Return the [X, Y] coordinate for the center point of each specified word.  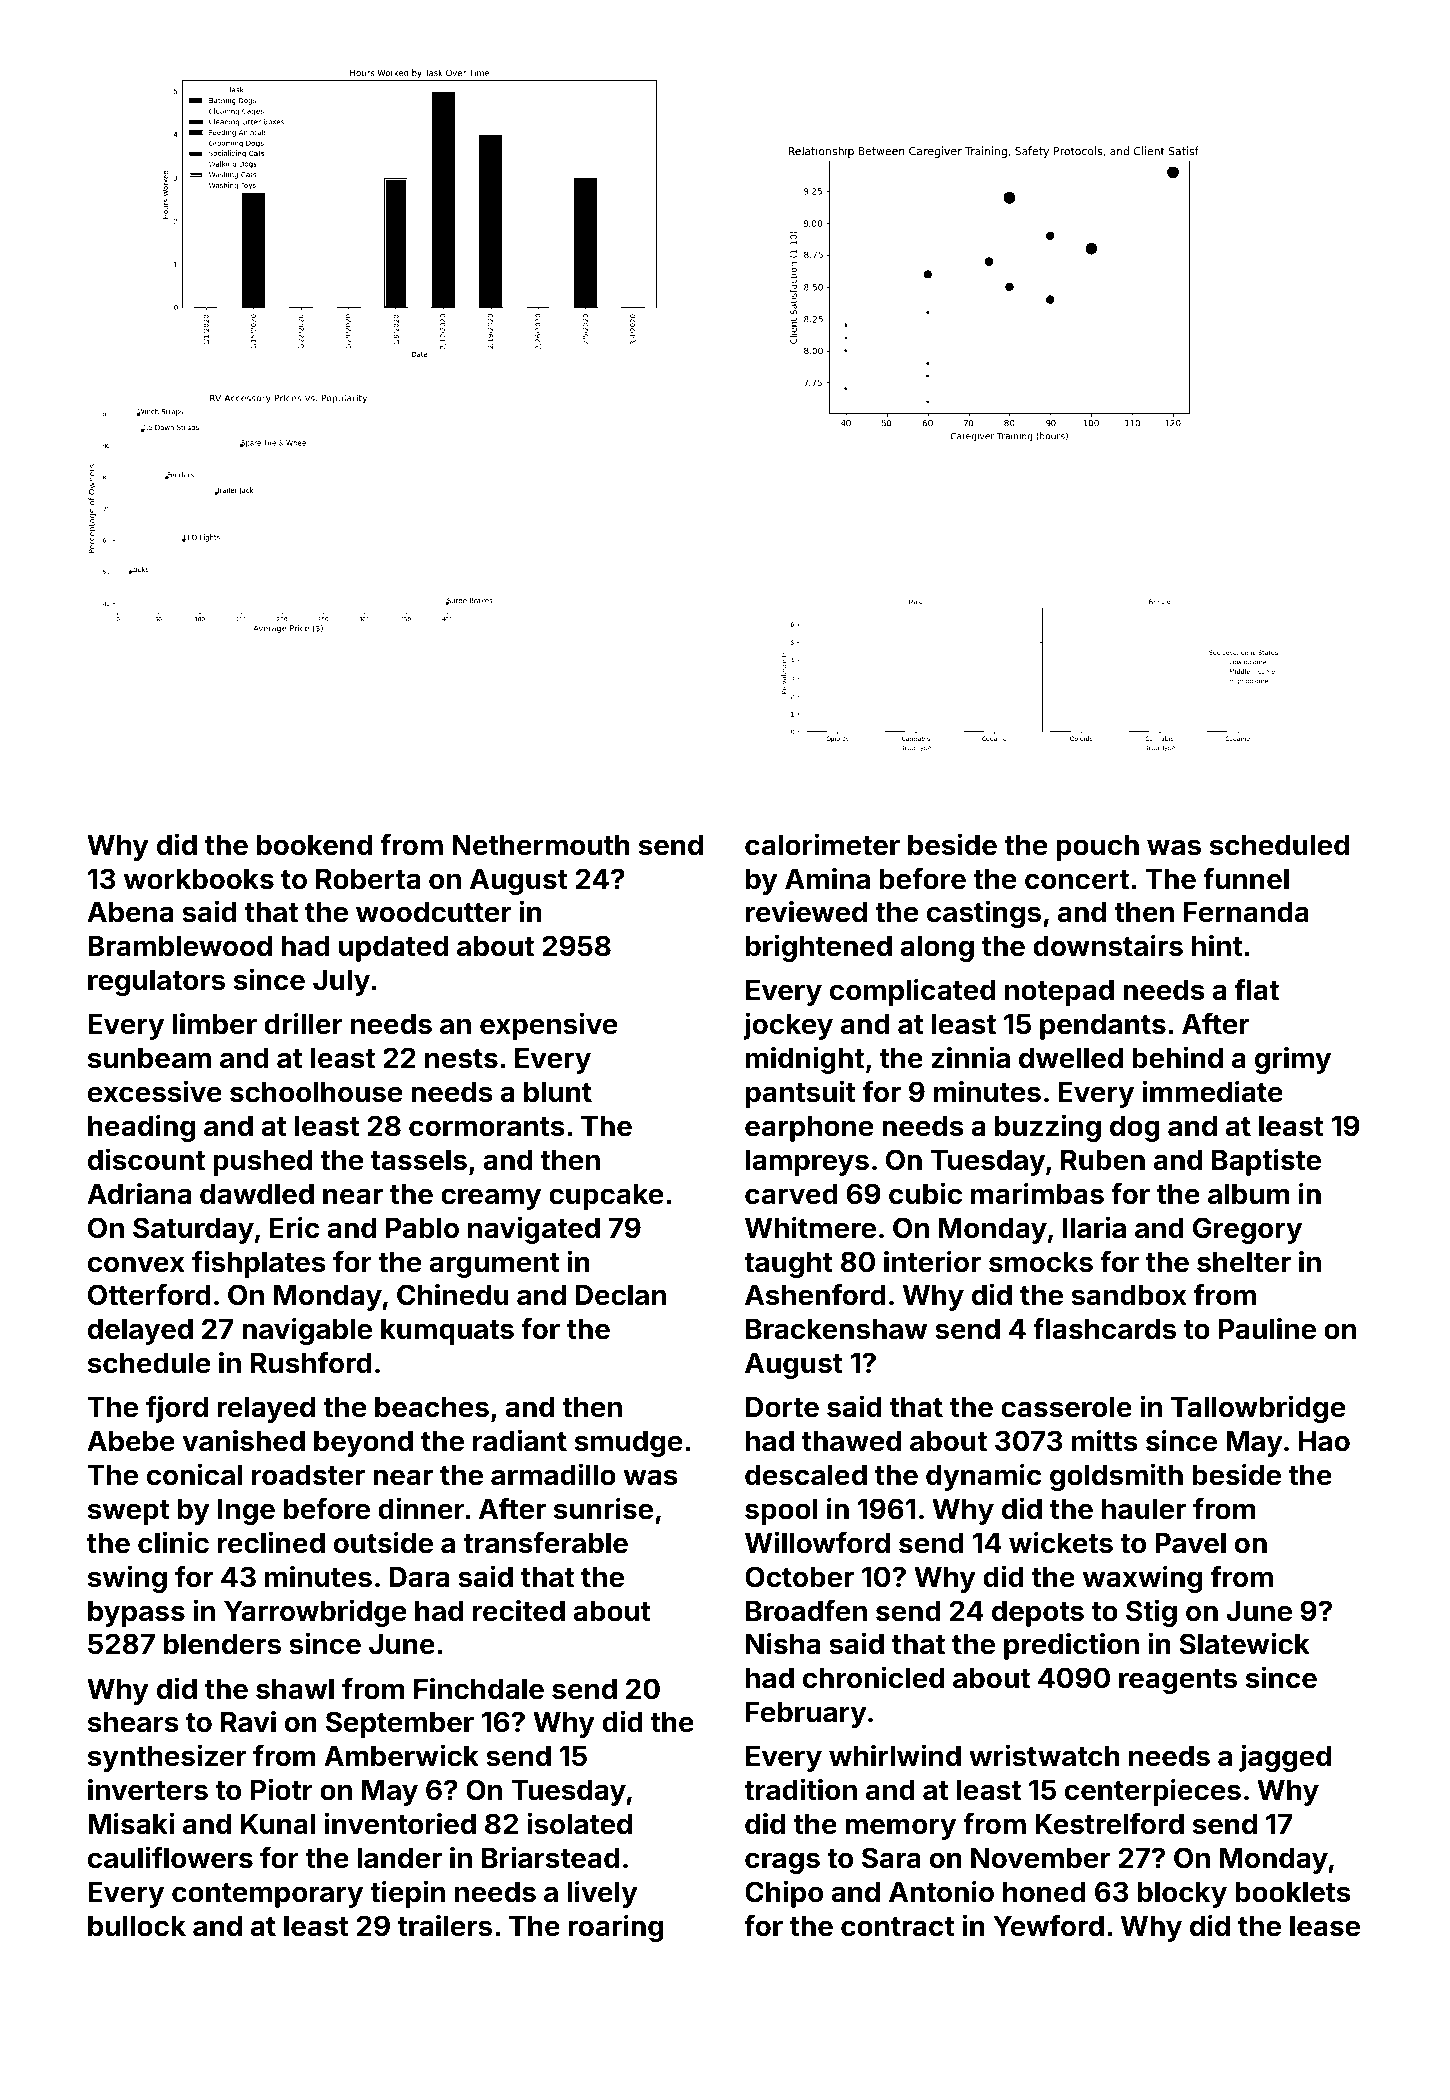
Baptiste [1266, 1162]
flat [1257, 990]
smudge [628, 1444]
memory [900, 1829]
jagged [1285, 1758]
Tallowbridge [1258, 1409]
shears [133, 1722]
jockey [788, 1026]
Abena [130, 912]
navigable [307, 1331]
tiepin [407, 1894]
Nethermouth [541, 845]
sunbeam [149, 1058]
